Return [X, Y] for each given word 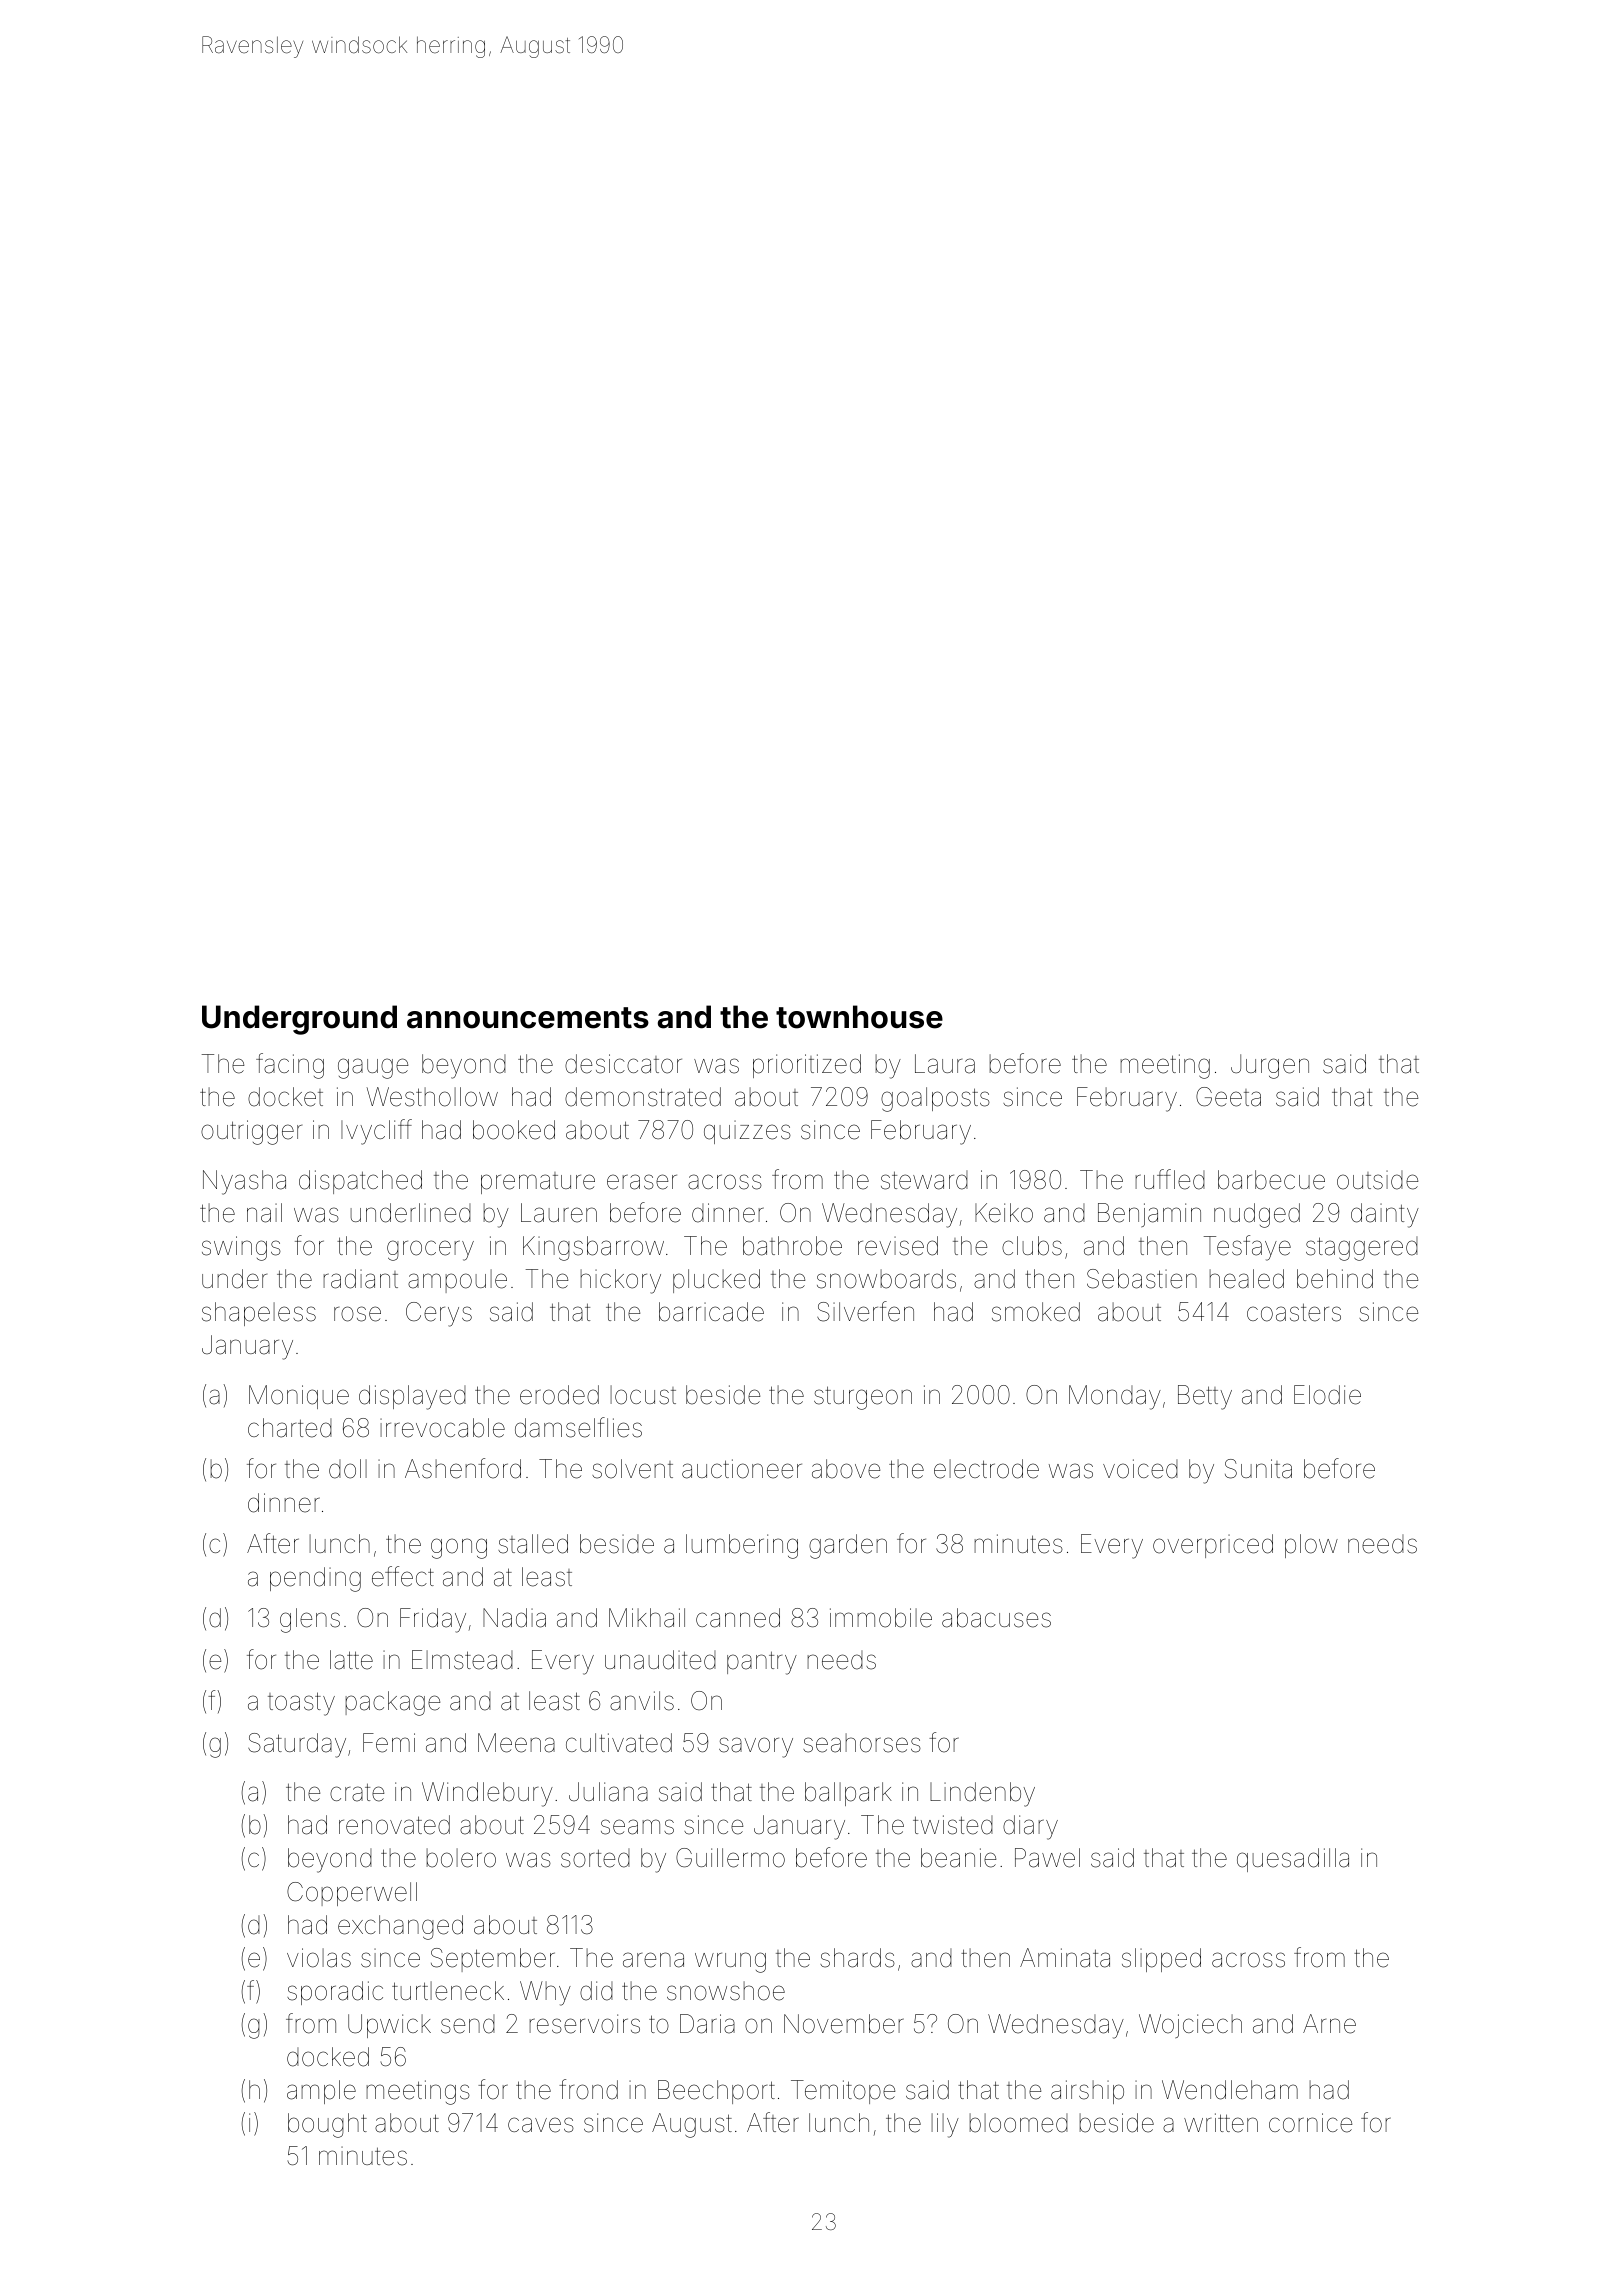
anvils [642, 1701]
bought [327, 2125]
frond [588, 2089]
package [392, 1703]
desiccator [623, 1064]
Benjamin [1149, 1215]
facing [290, 1066]
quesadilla [1293, 1860]
